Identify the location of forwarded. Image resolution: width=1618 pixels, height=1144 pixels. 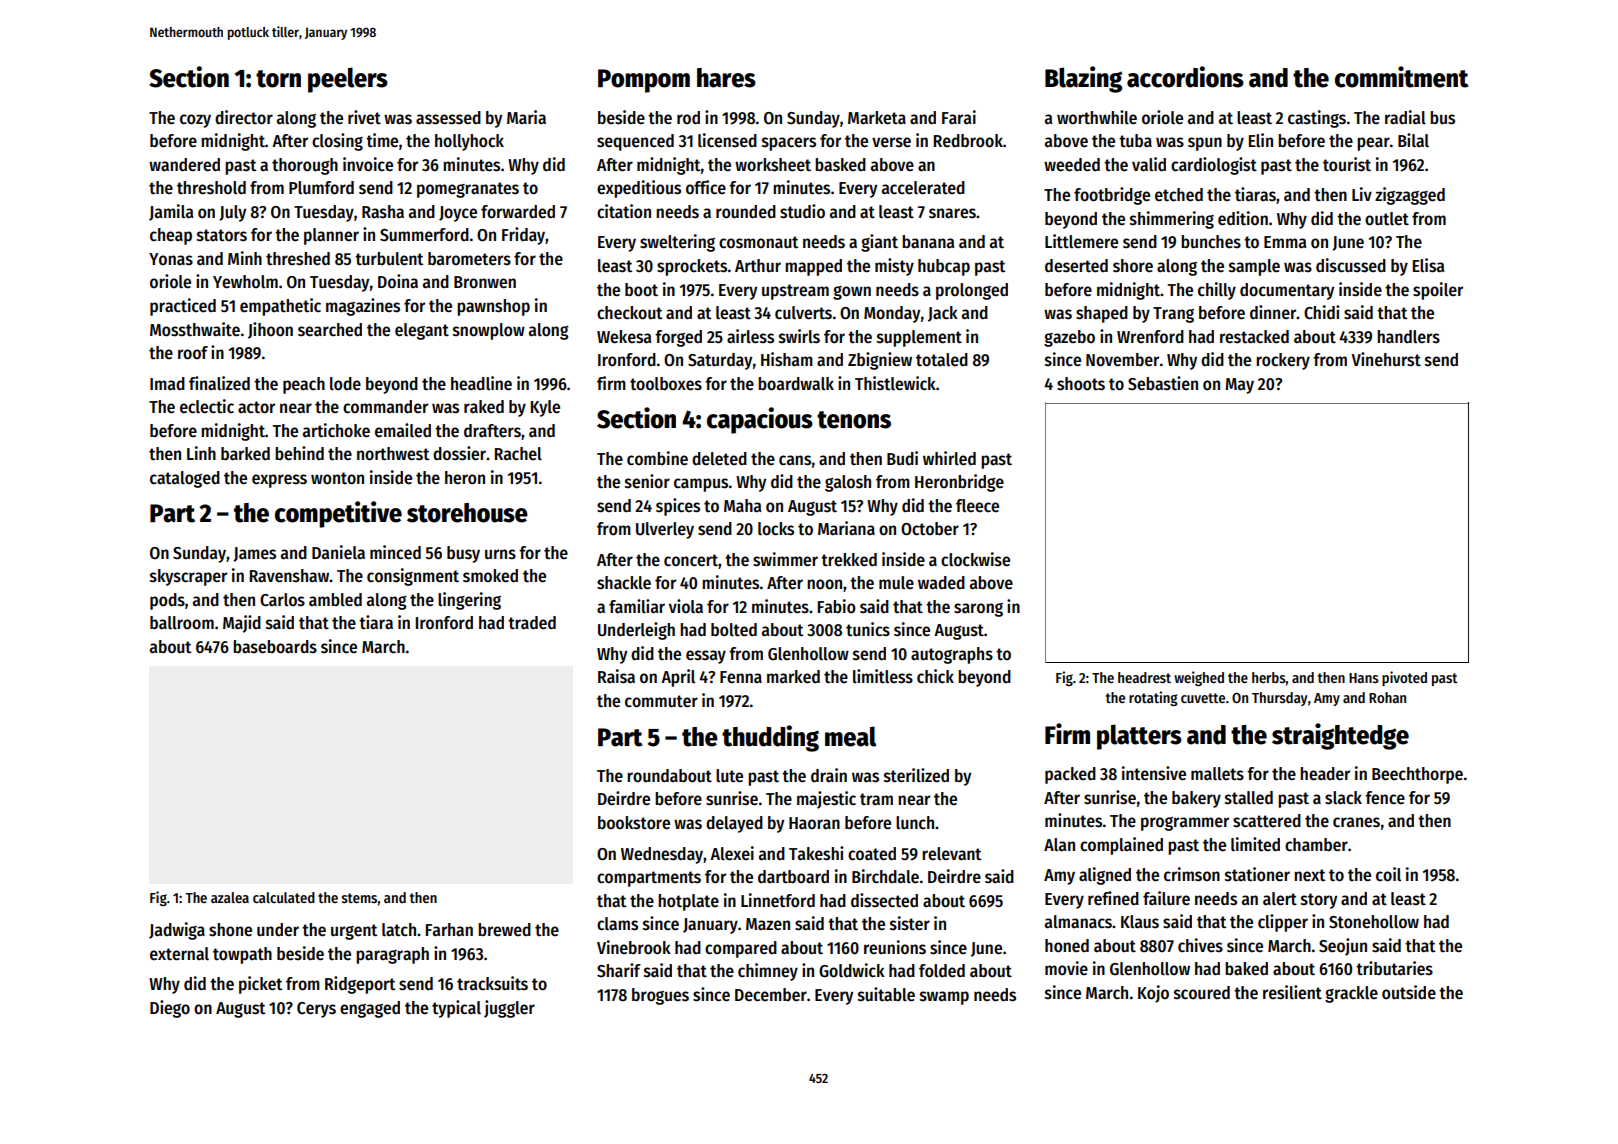
(518, 212).
